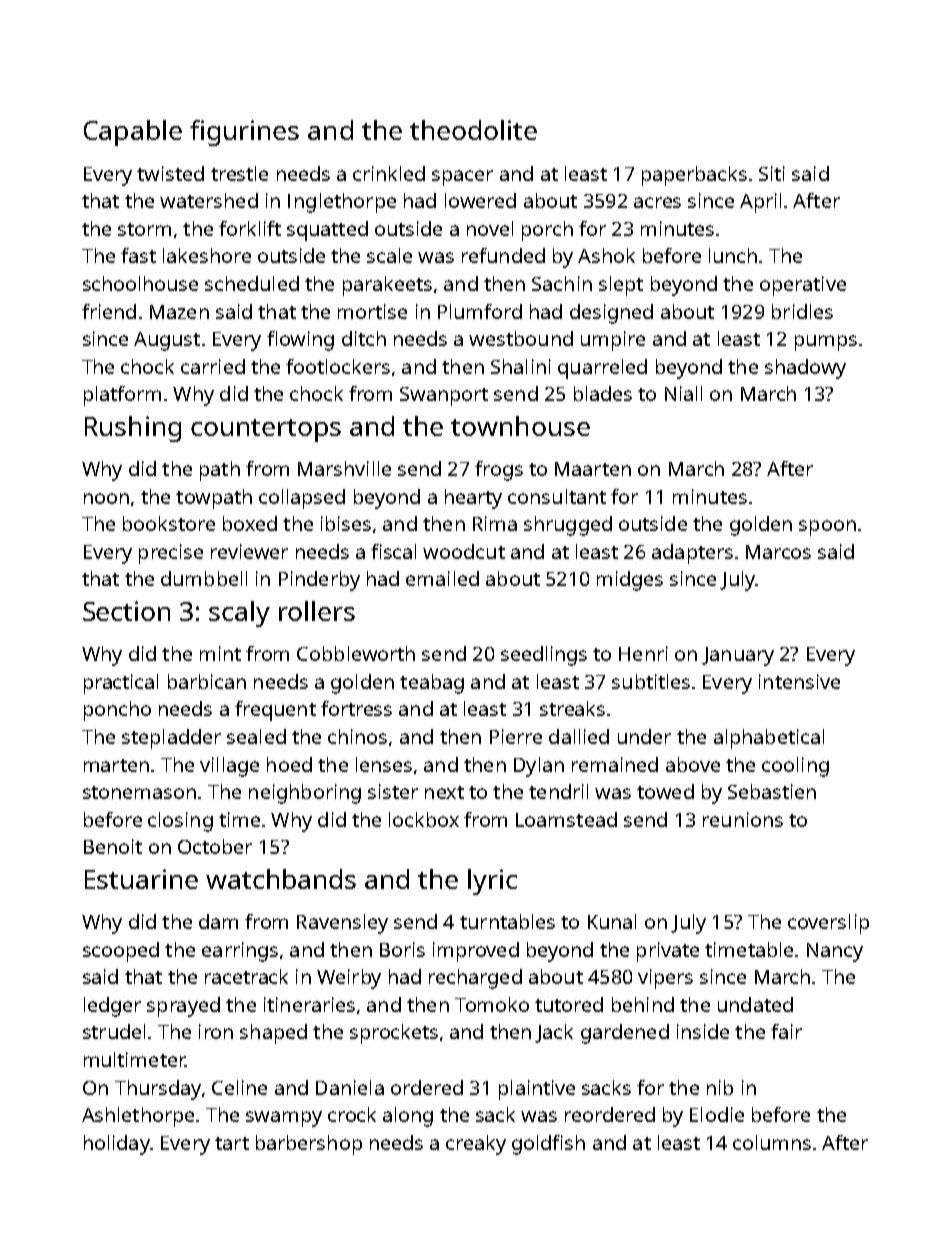 This screenshot has height=1233, width=952. What do you see at coordinates (232, 1143) in the screenshot?
I see `tart` at bounding box center [232, 1143].
